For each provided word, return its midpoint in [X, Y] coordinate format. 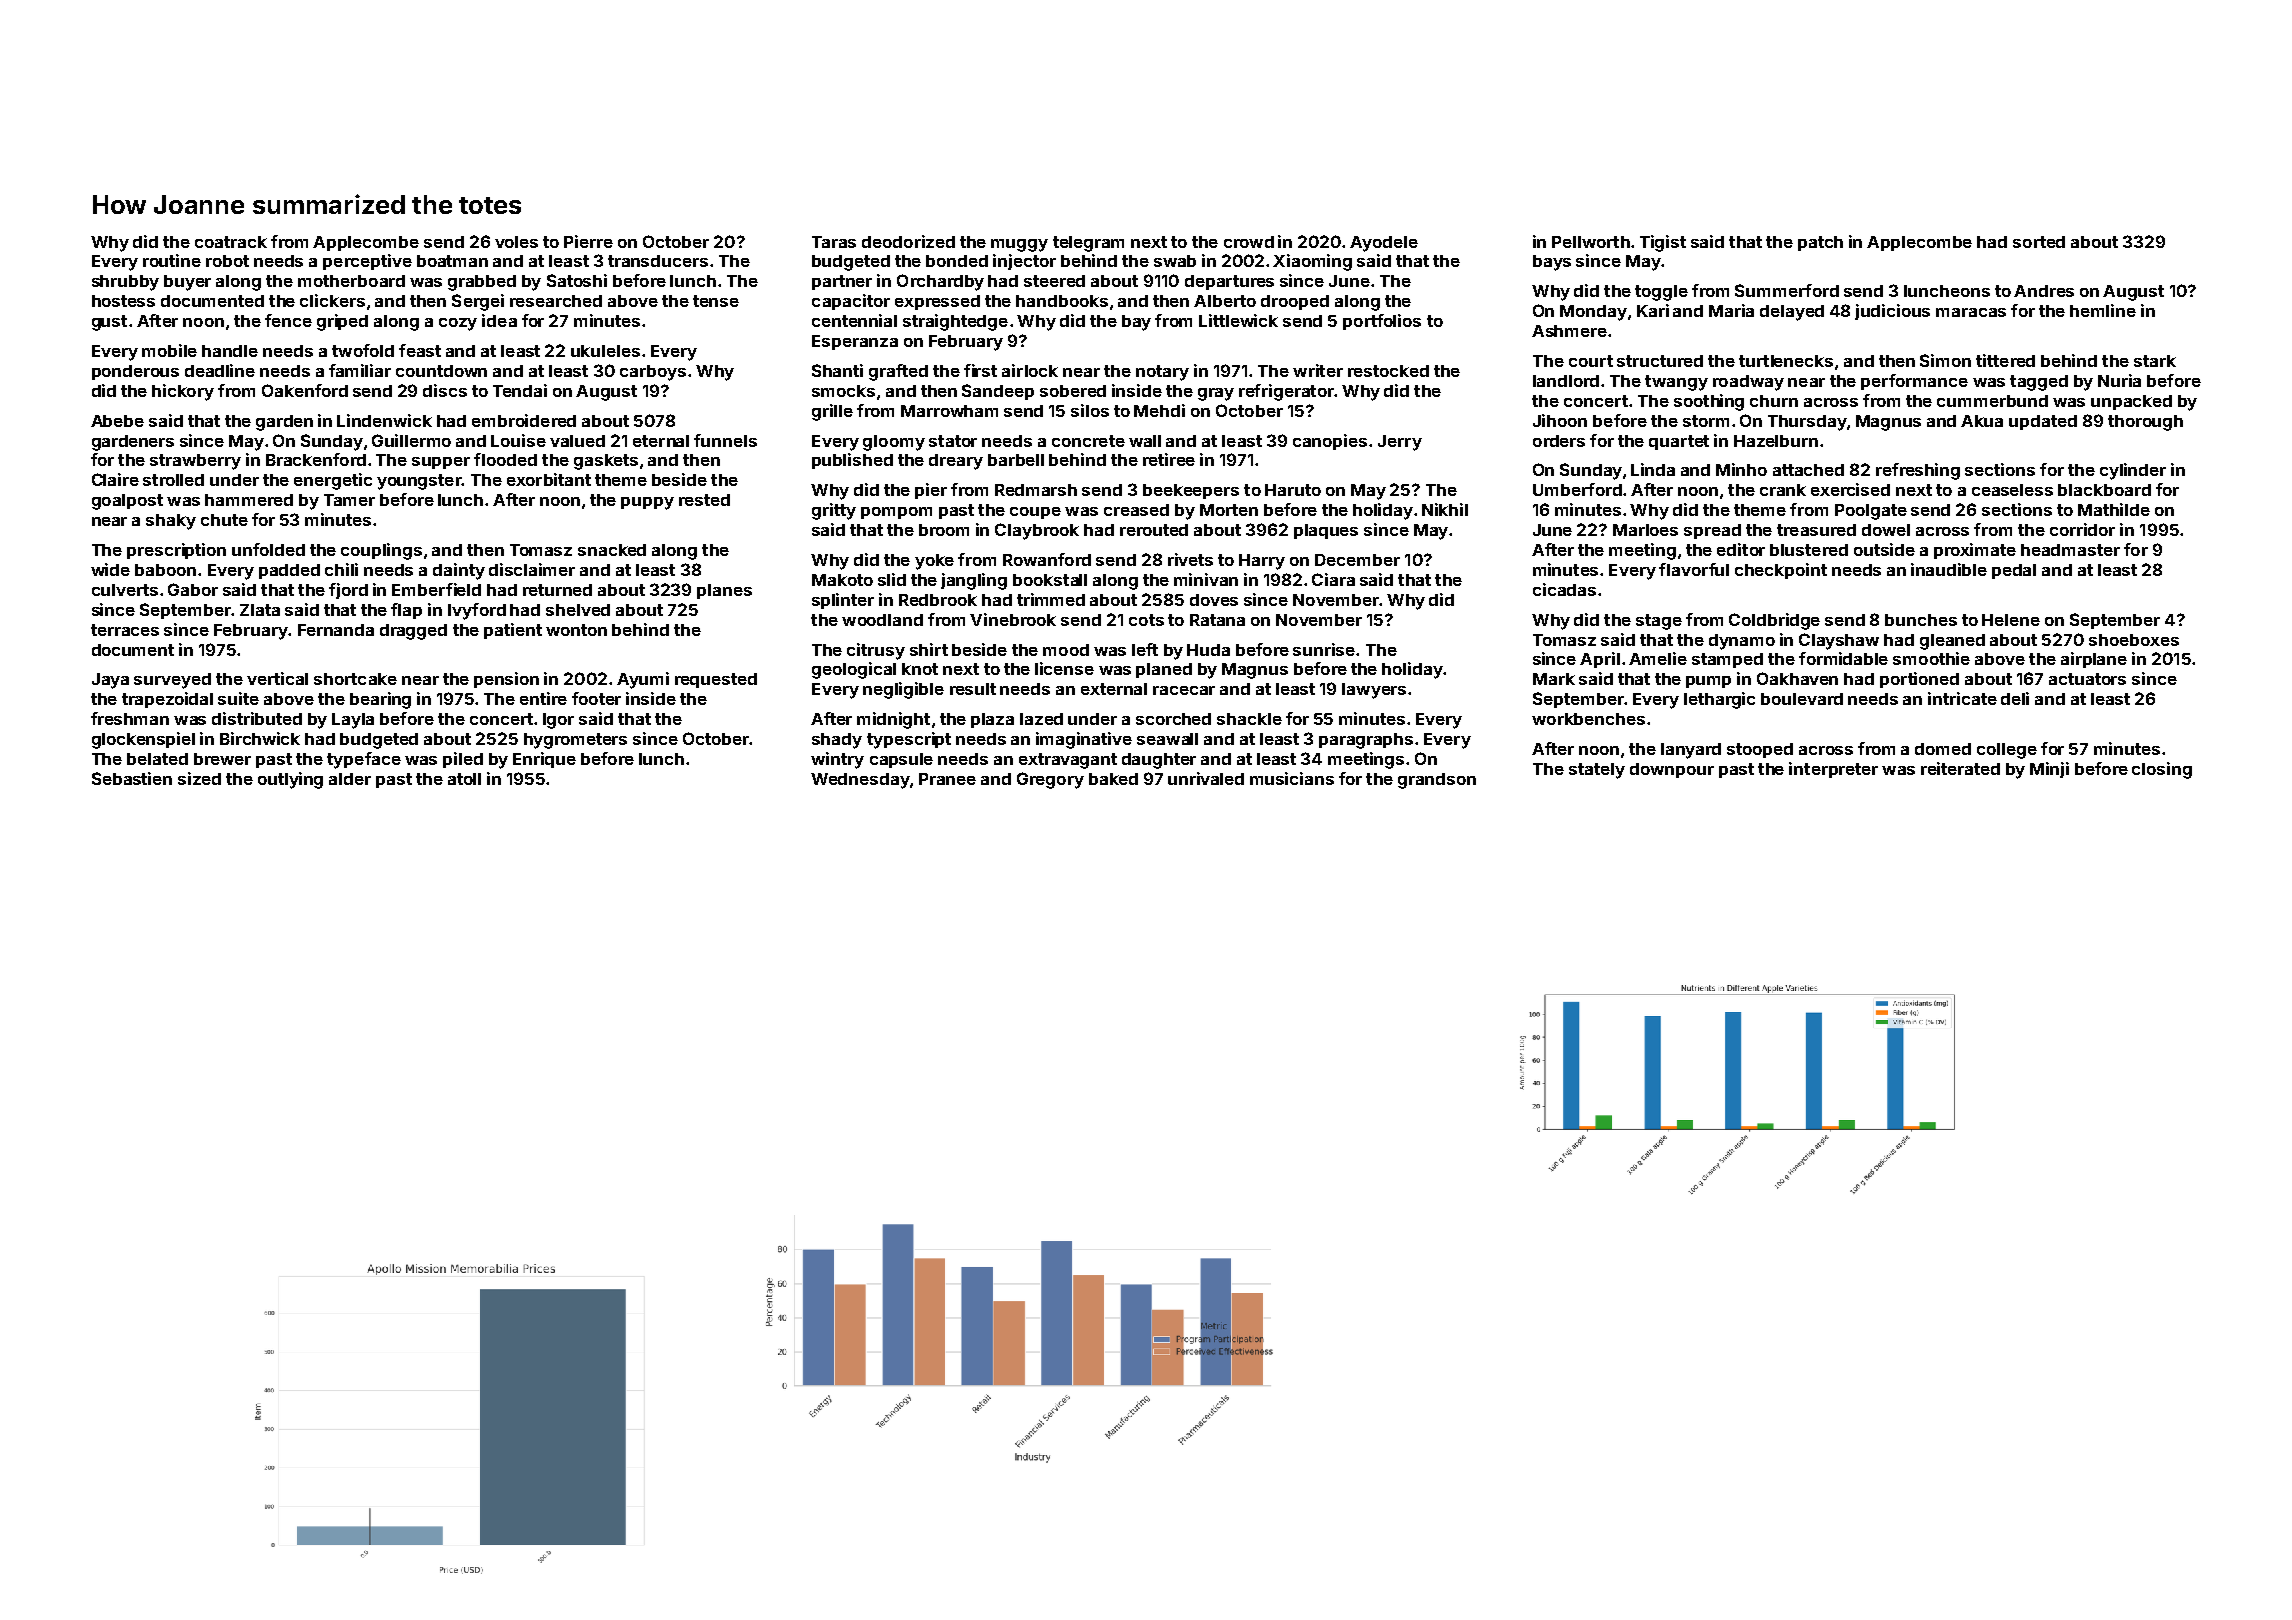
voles [516, 242]
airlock [1030, 370]
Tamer [349, 500]
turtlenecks [1786, 361]
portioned [1919, 680]
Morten [1229, 510]
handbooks [1062, 301]
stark [2155, 361]
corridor [2082, 529]
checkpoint [1781, 571]
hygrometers [575, 741]
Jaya [110, 681]
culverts [125, 590]
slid [892, 579]
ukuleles [605, 351]
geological [854, 670]
